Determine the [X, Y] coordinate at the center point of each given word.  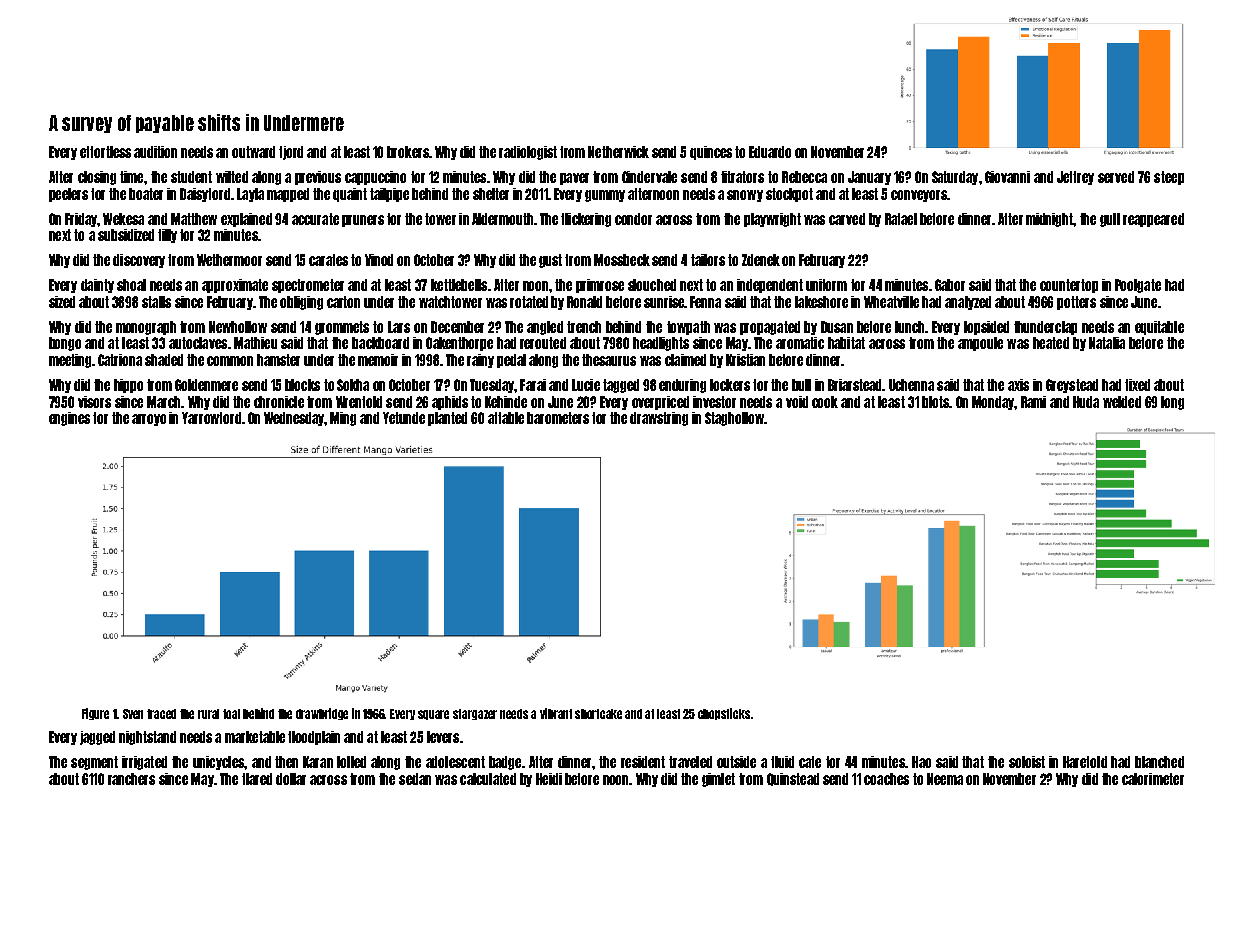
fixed [1137, 385]
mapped [288, 195]
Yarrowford [211, 418]
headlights [661, 344]
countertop [1069, 286]
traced [161, 714]
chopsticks [724, 714]
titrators [742, 177]
